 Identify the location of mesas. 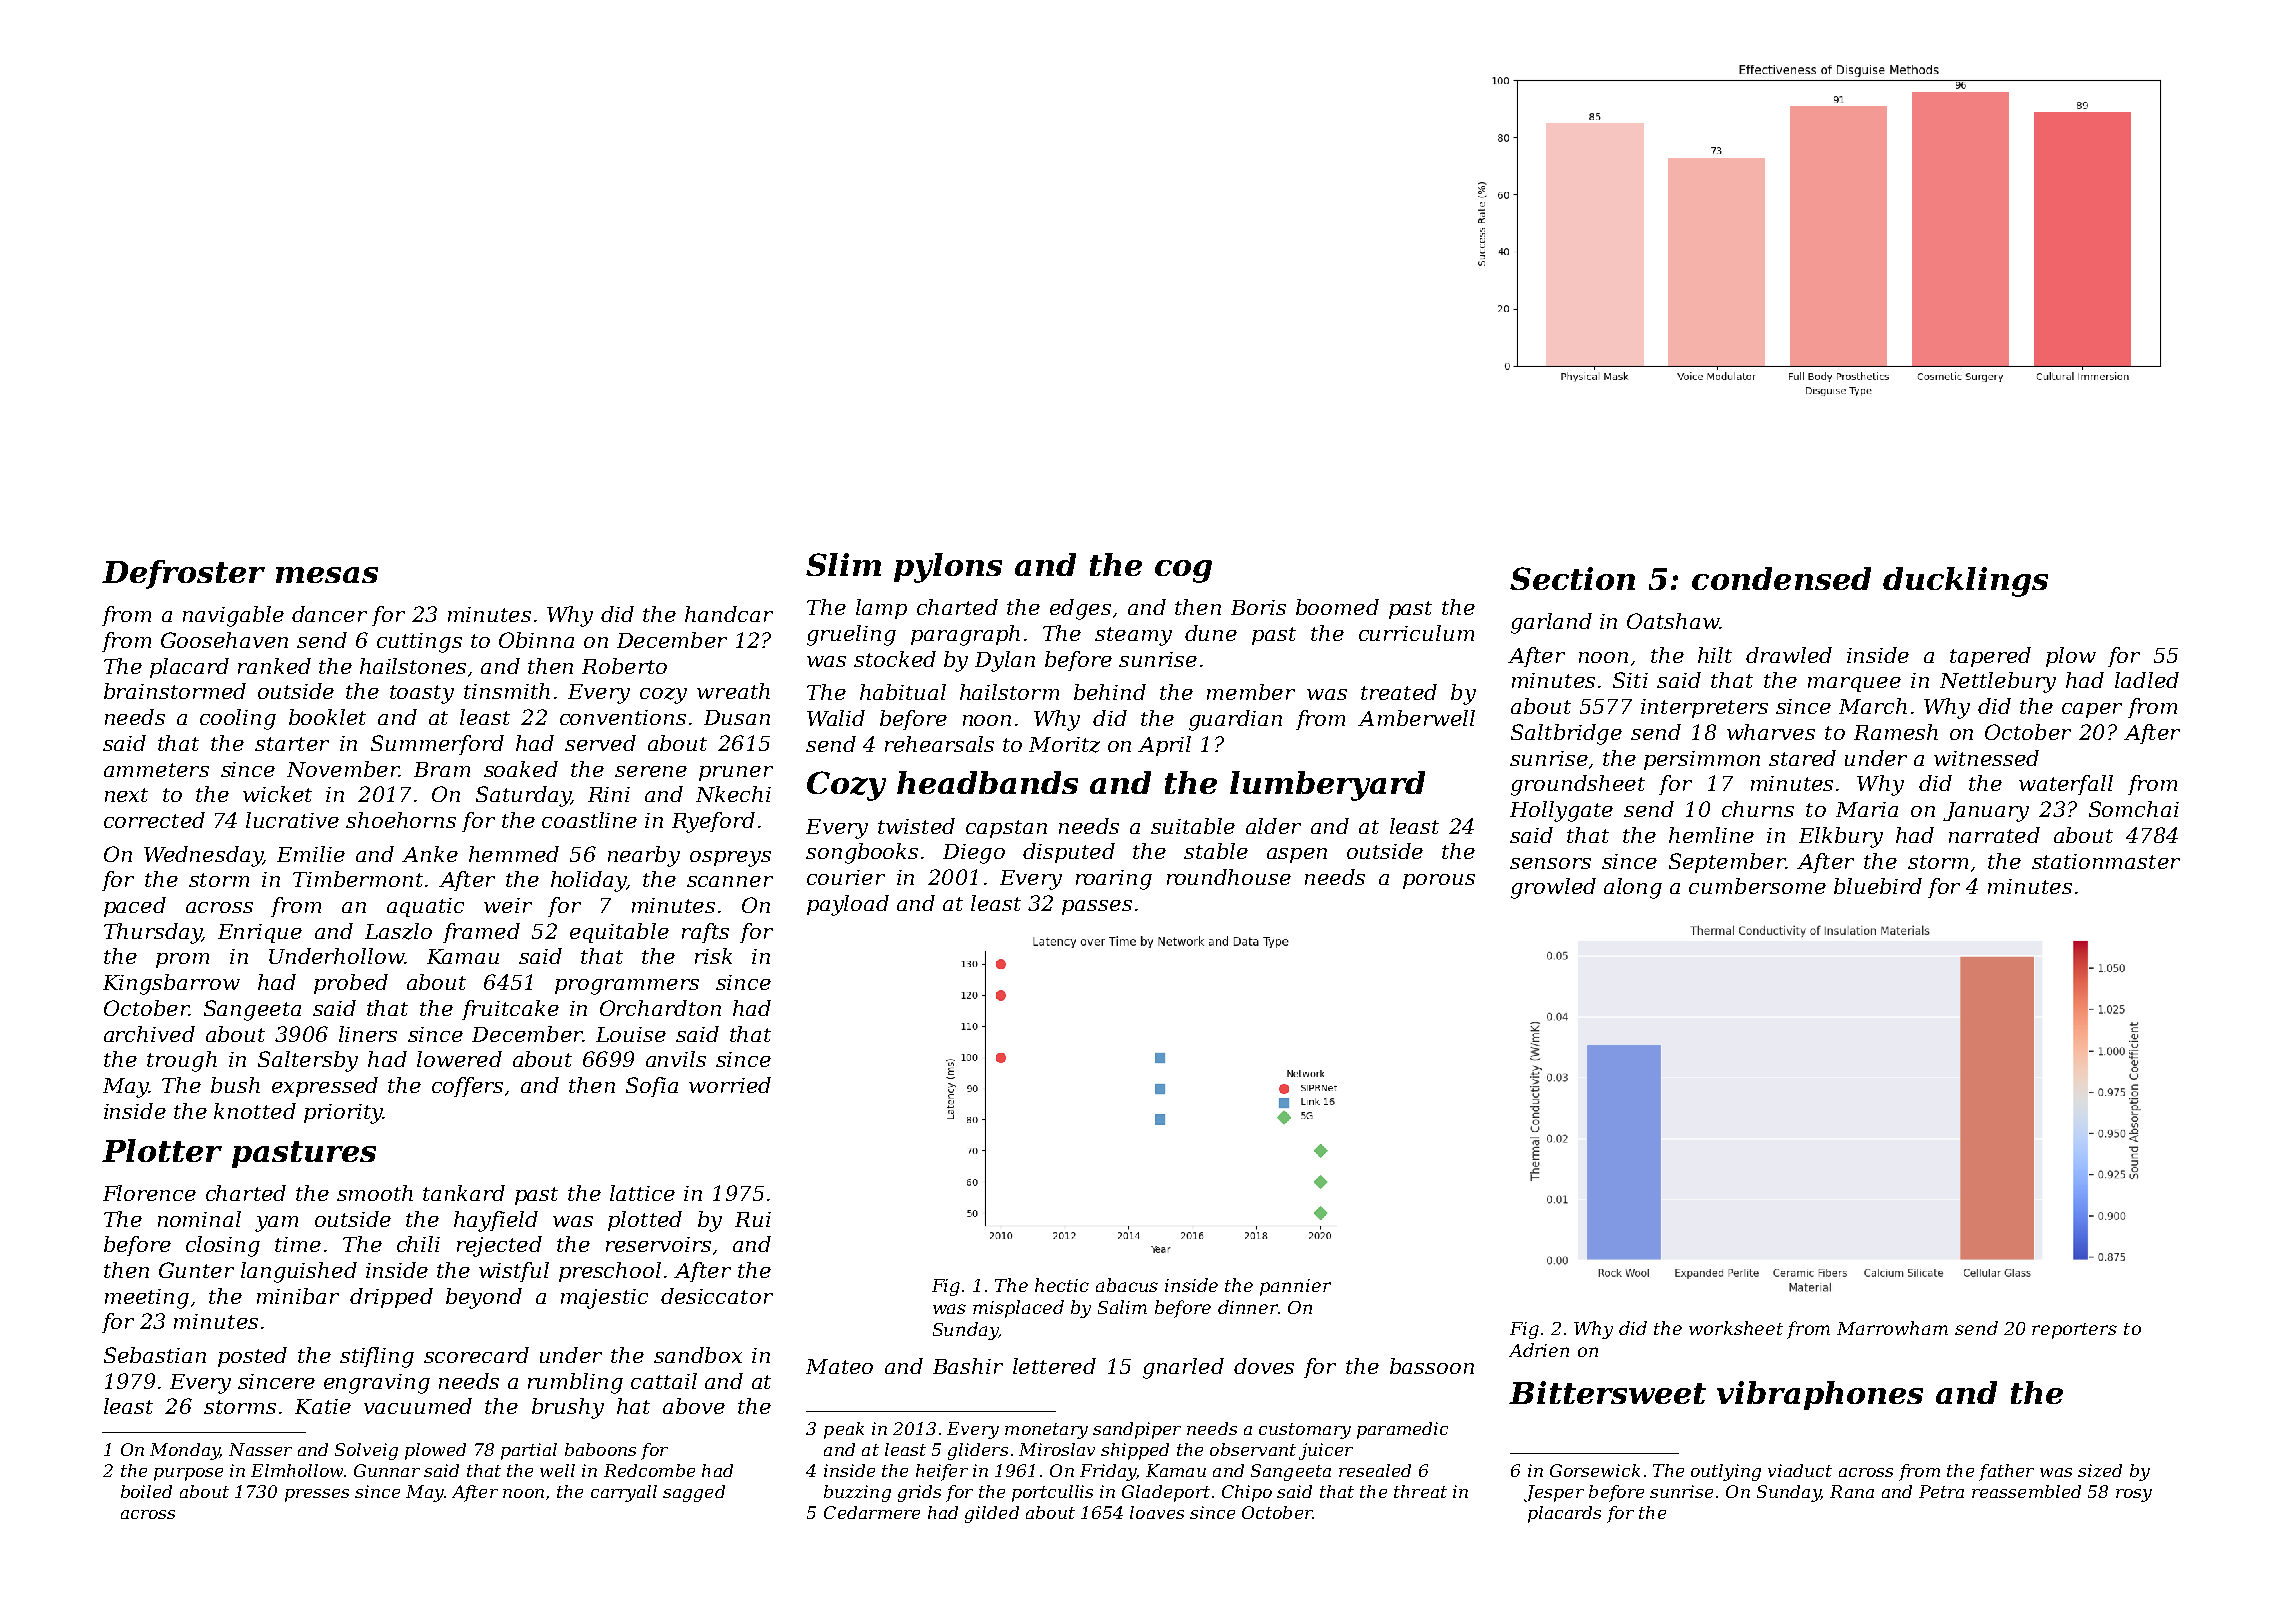
(327, 575).
